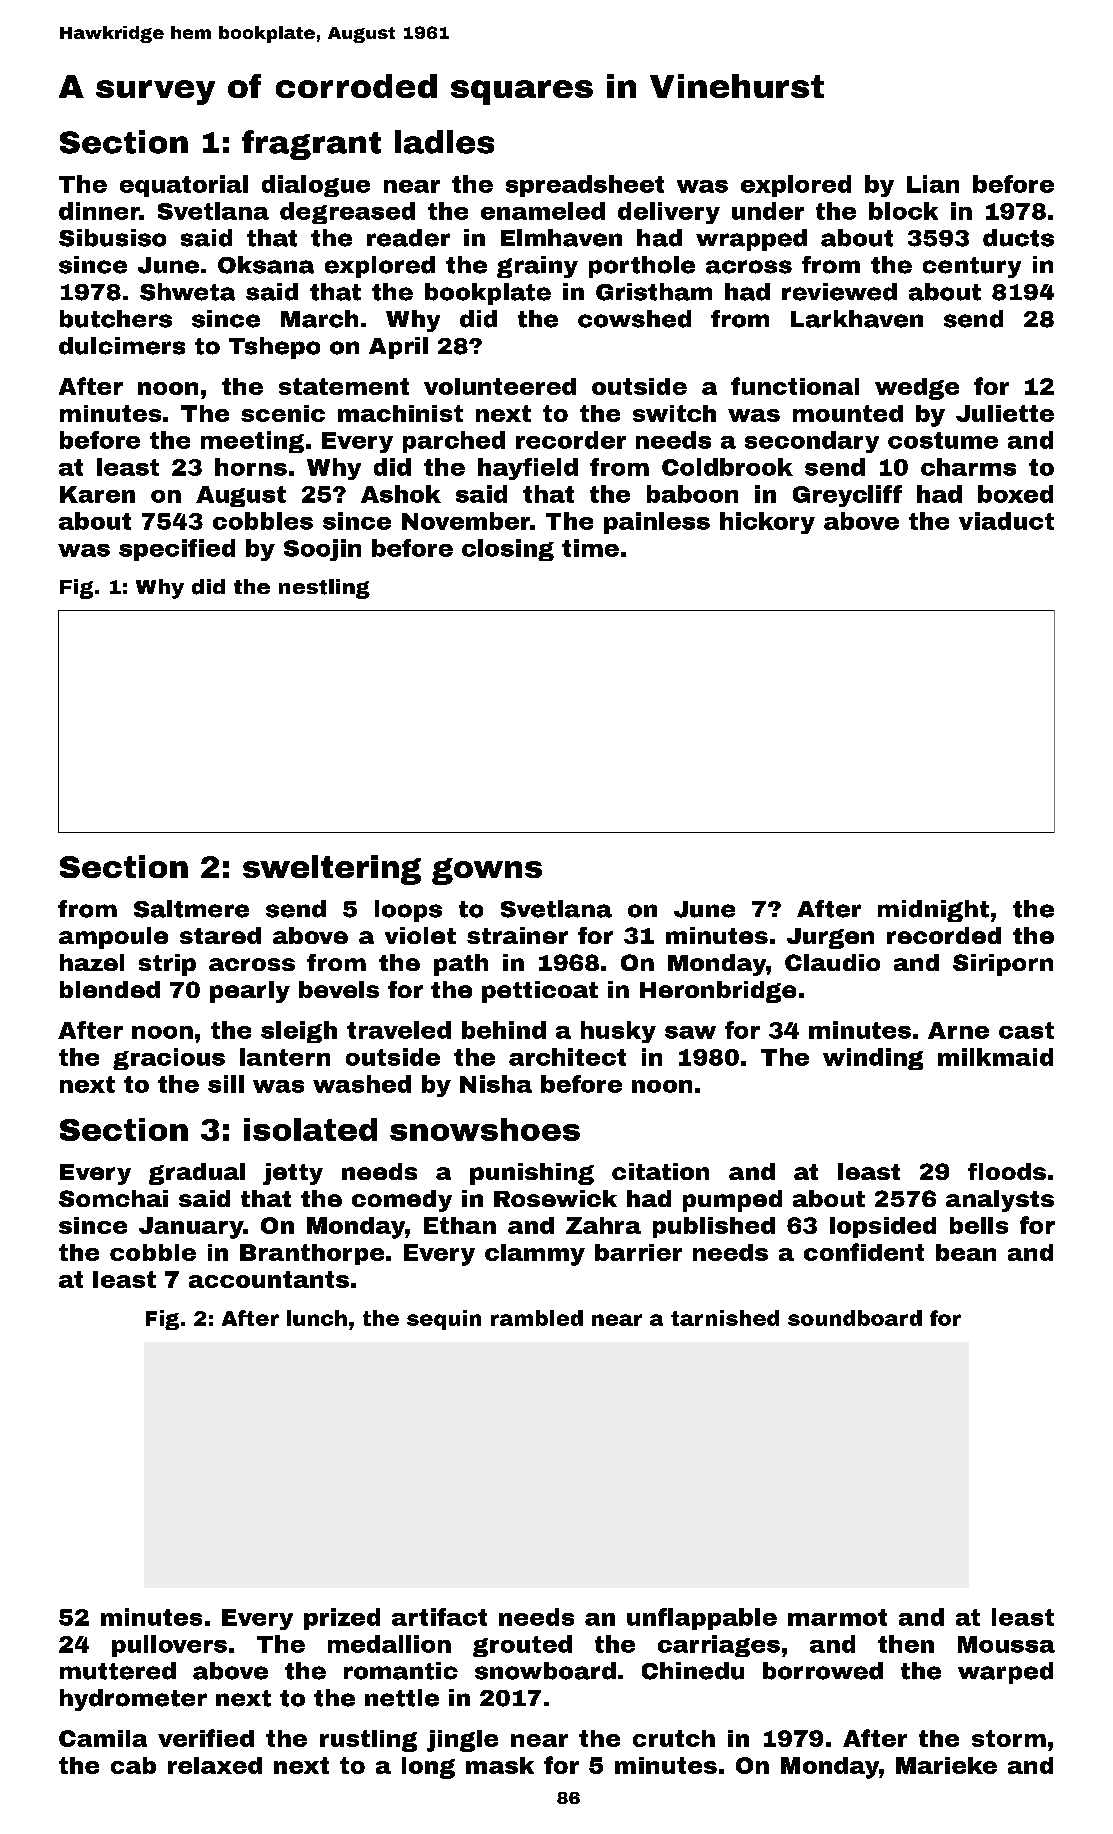 The height and width of the image is (1834, 1113). I want to click on Lian, so click(933, 184).
